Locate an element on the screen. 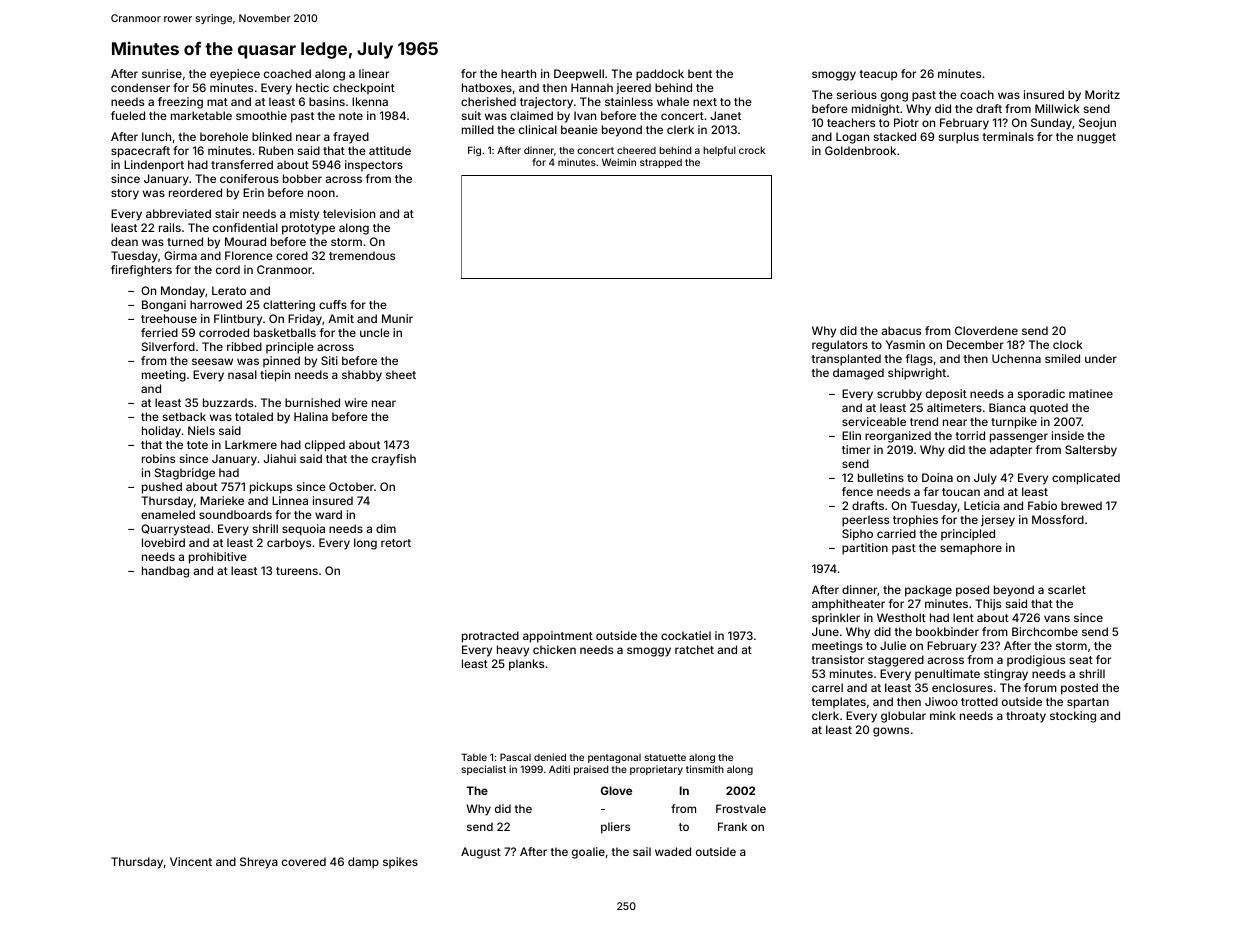  bent is located at coordinates (700, 73).
